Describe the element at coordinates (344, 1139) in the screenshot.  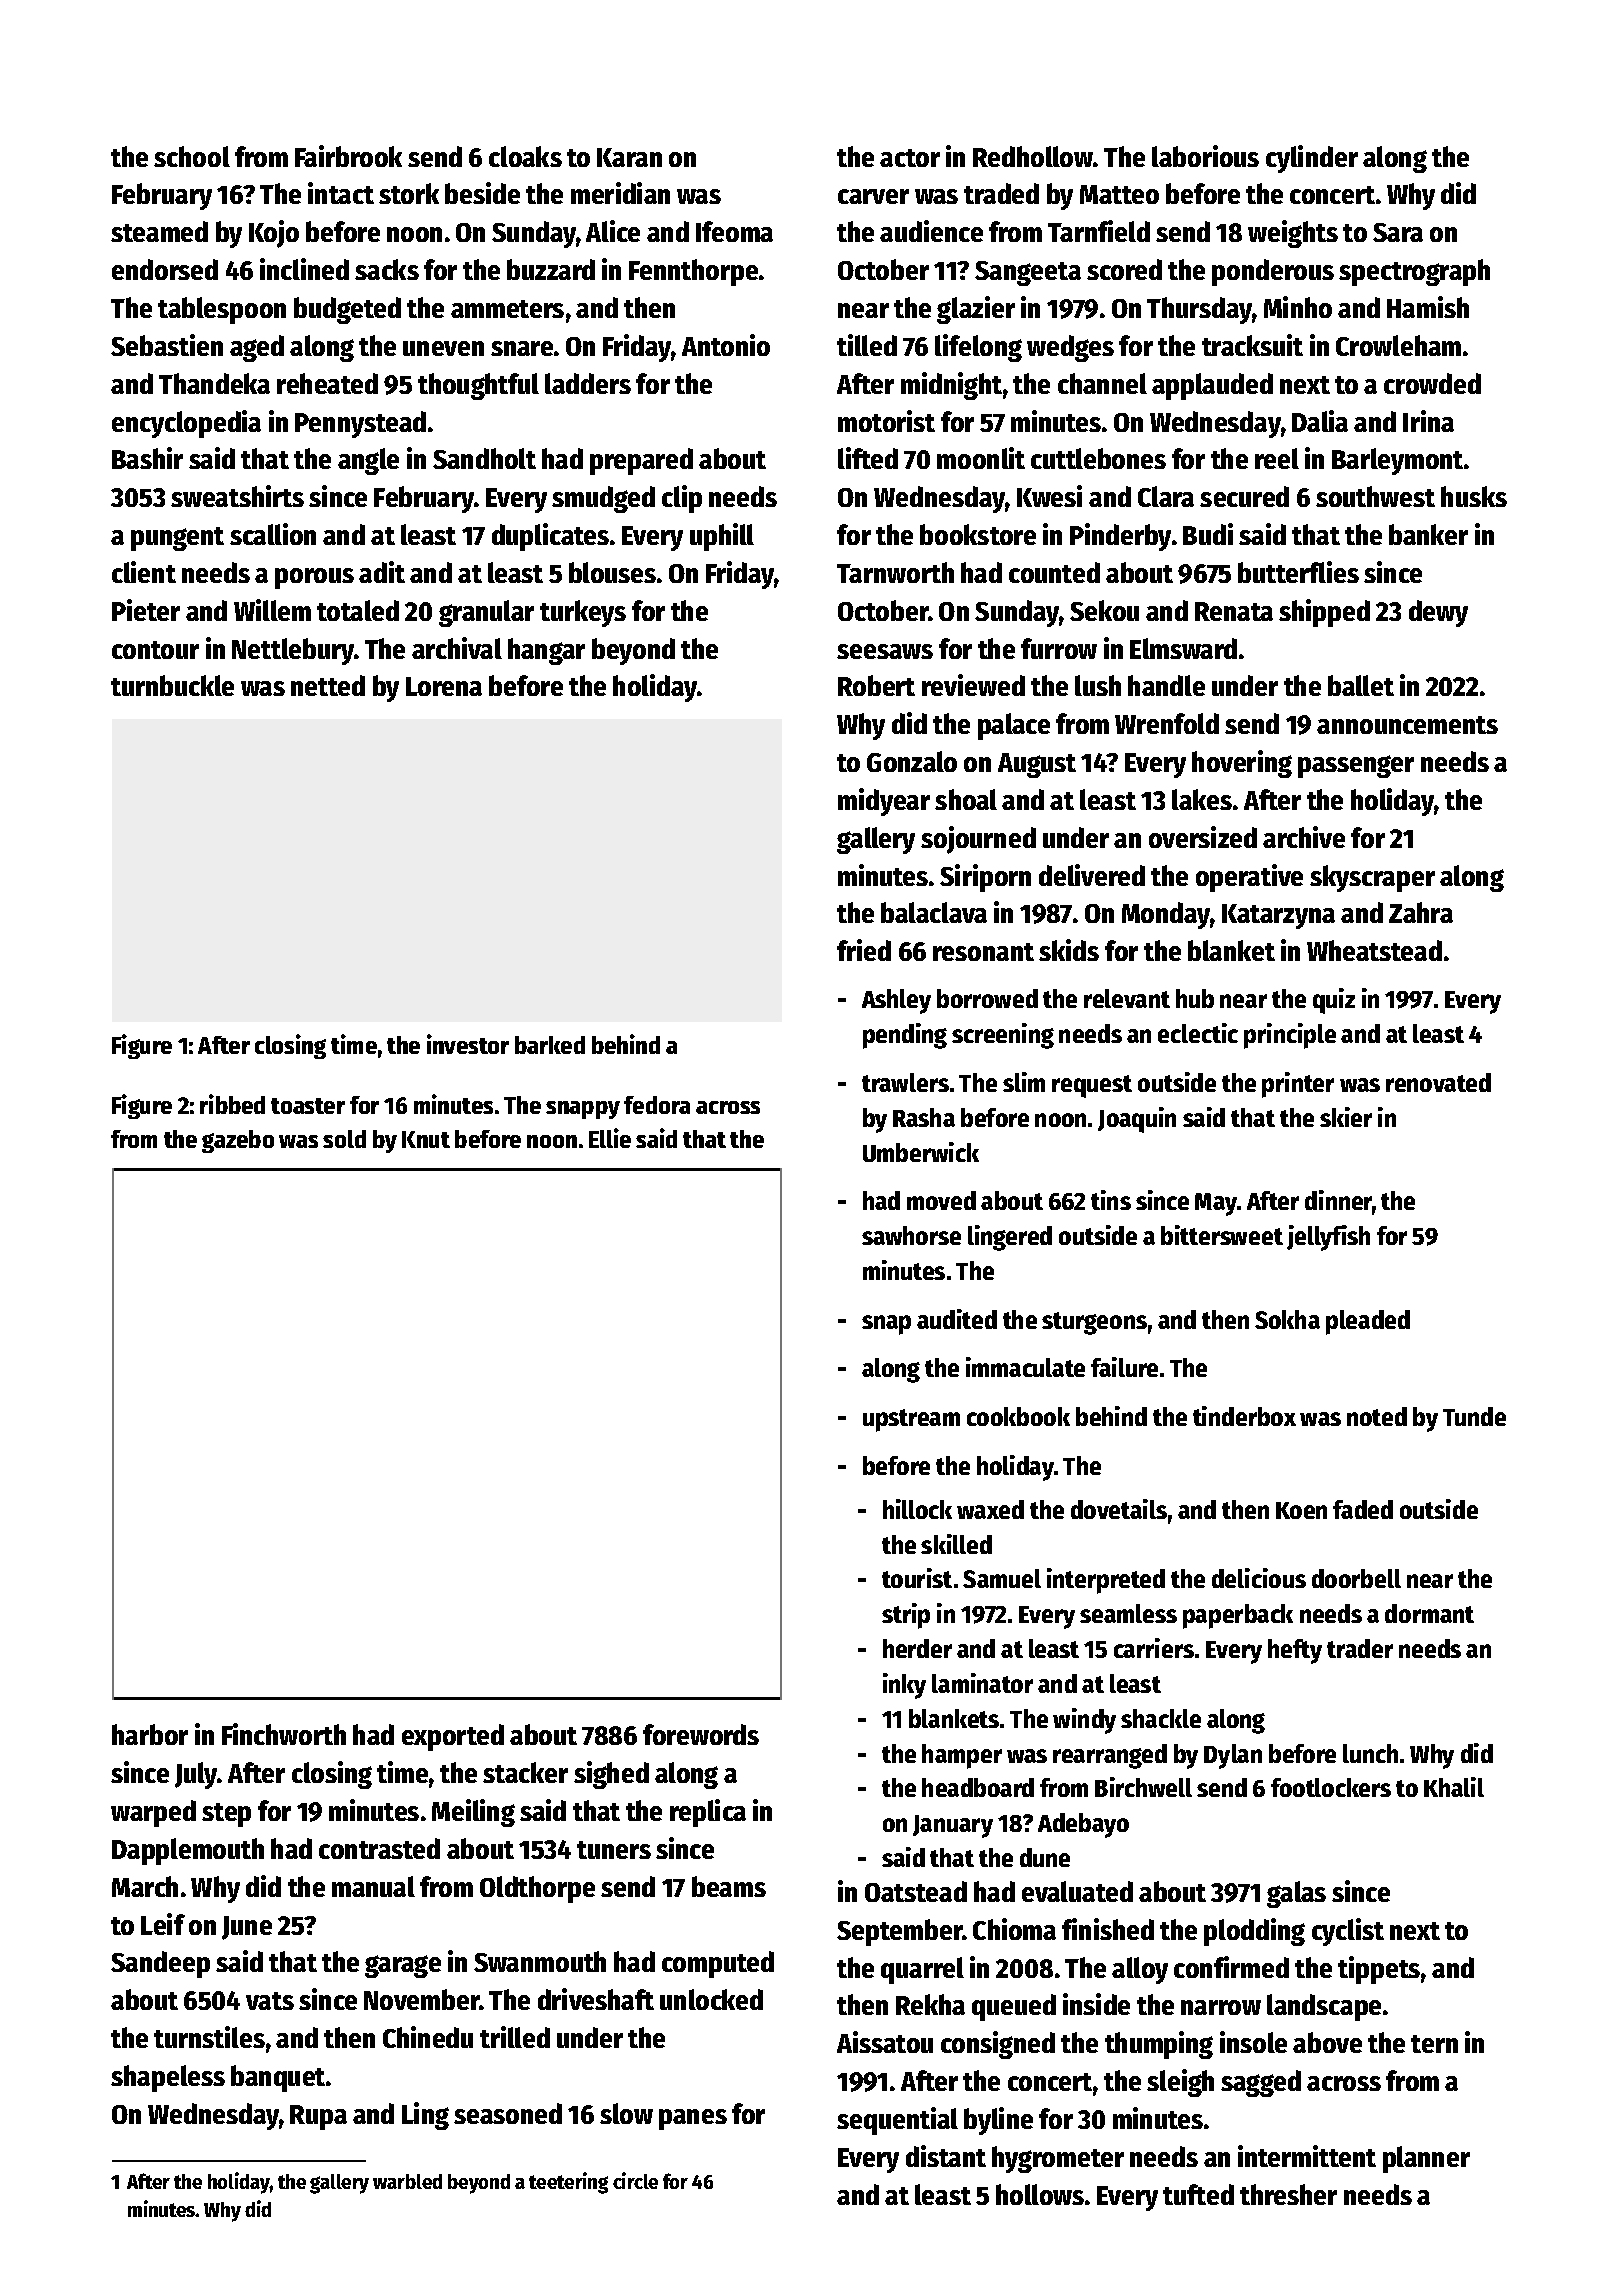
I see `sold` at that location.
